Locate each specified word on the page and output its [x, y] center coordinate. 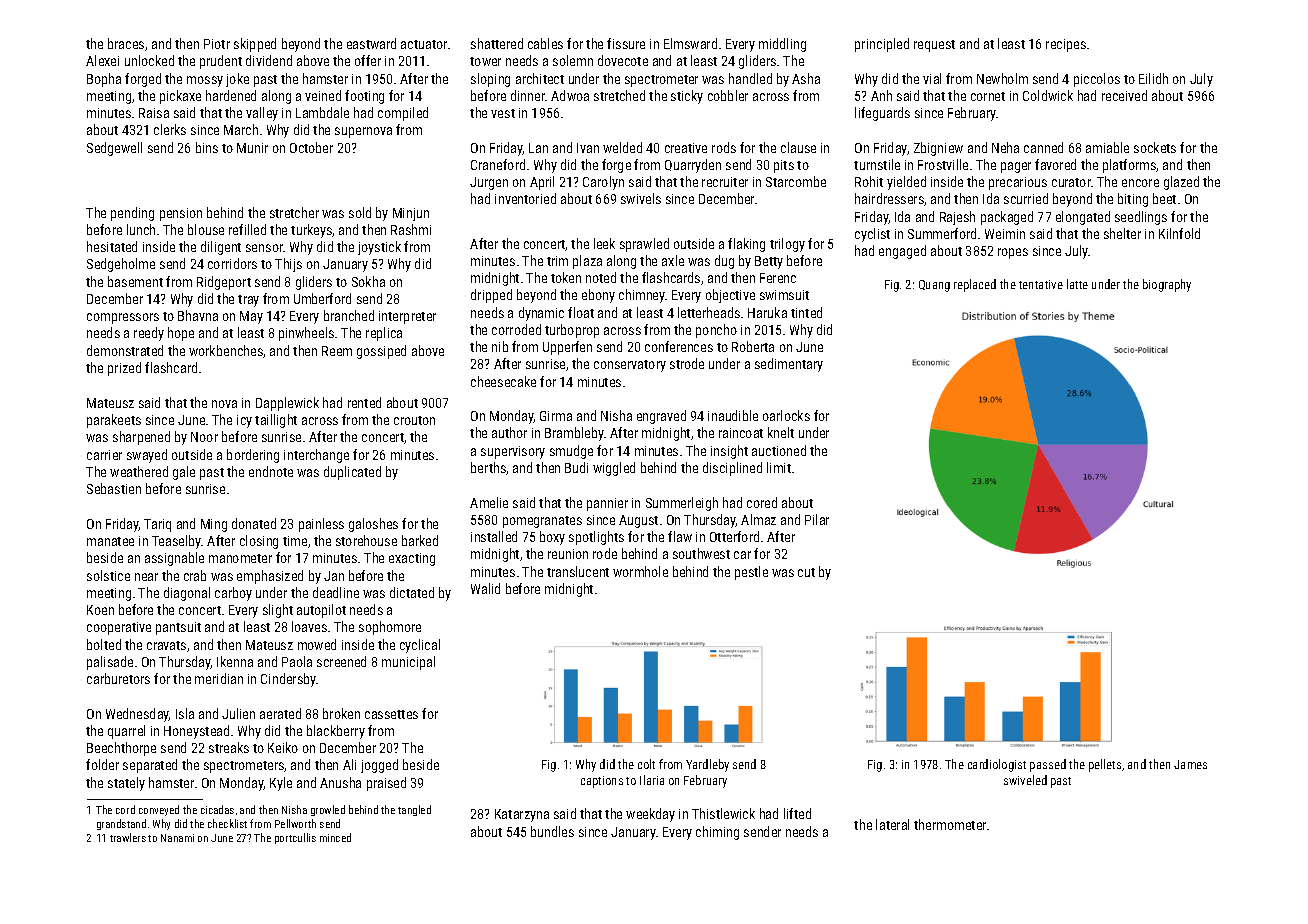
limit [779, 467]
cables [545, 43]
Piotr [217, 44]
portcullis [295, 838]
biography [1167, 285]
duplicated [352, 473]
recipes [1066, 45]
